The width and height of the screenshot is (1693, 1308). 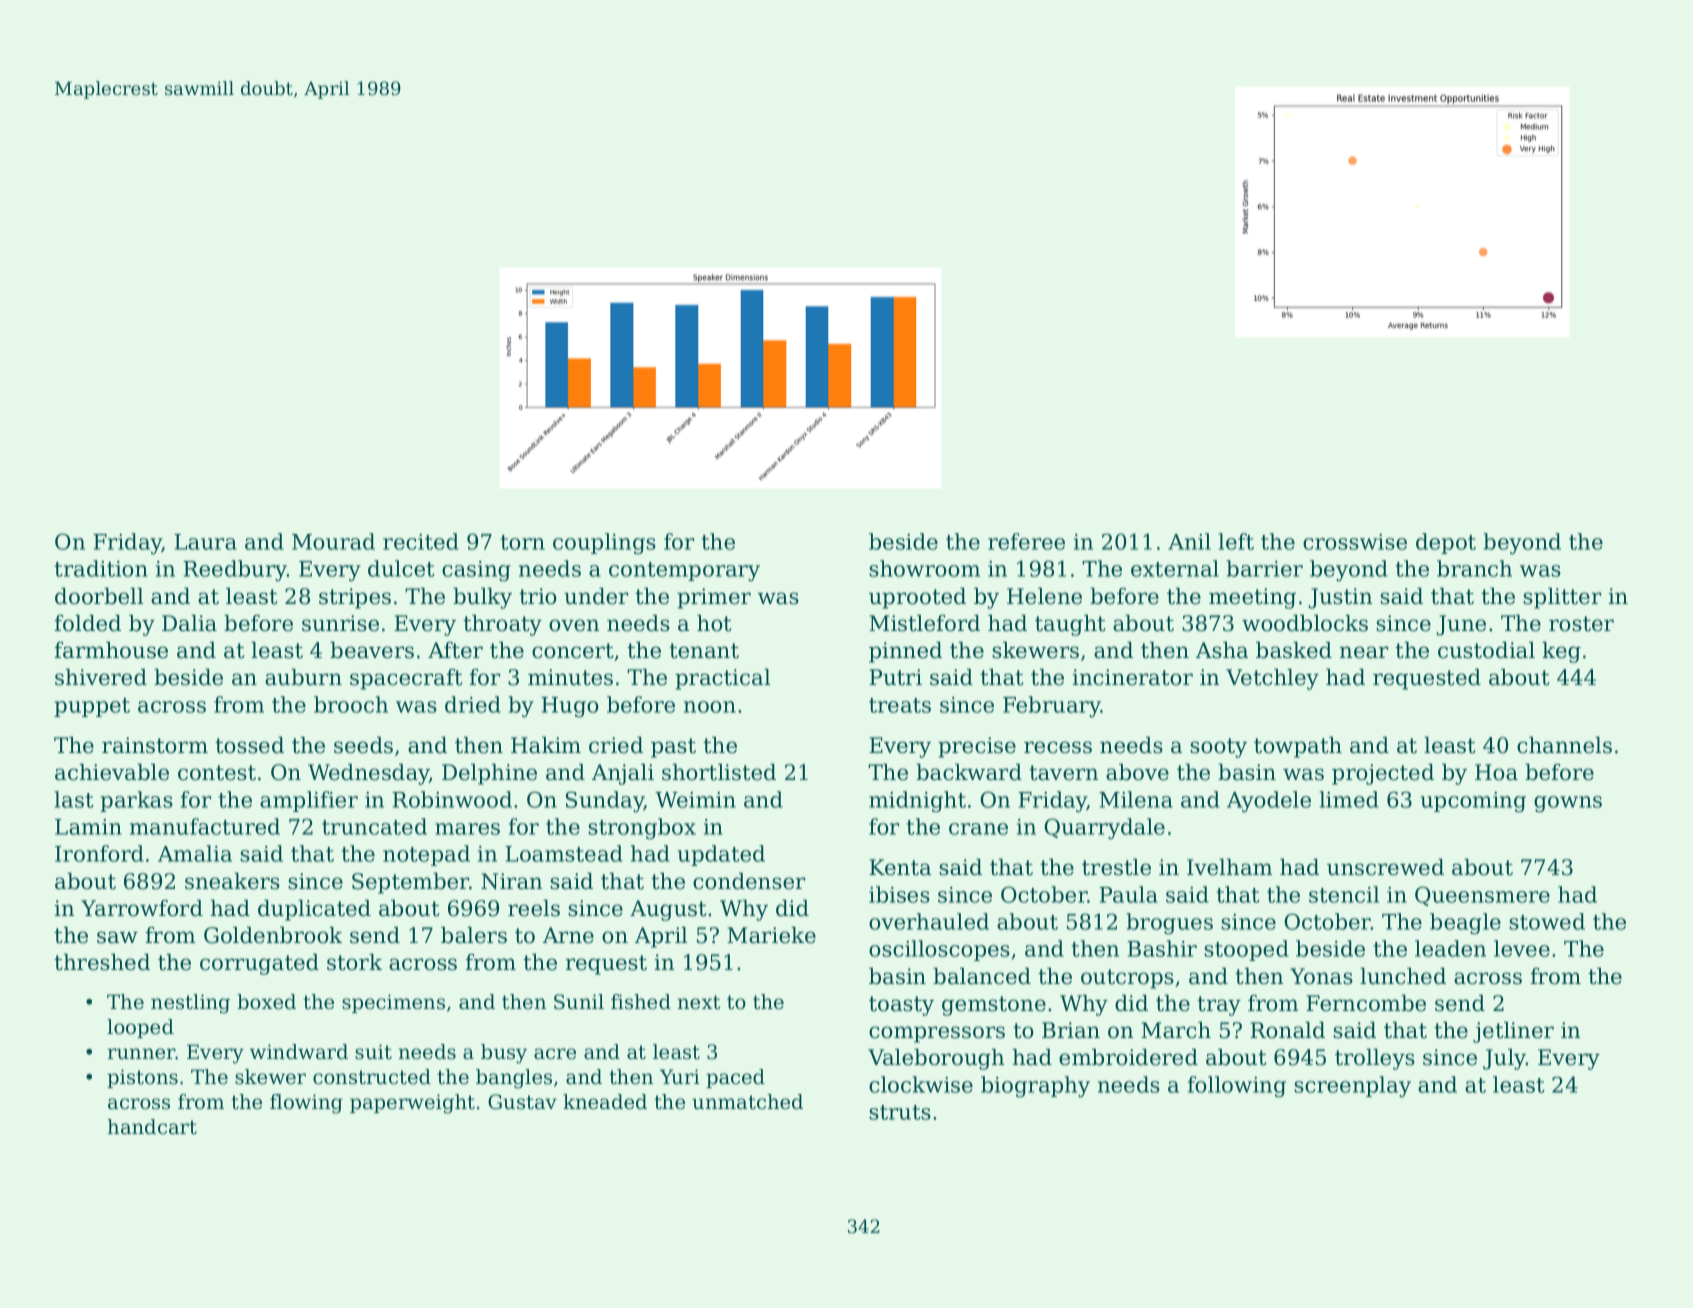 I want to click on last, so click(x=74, y=799).
